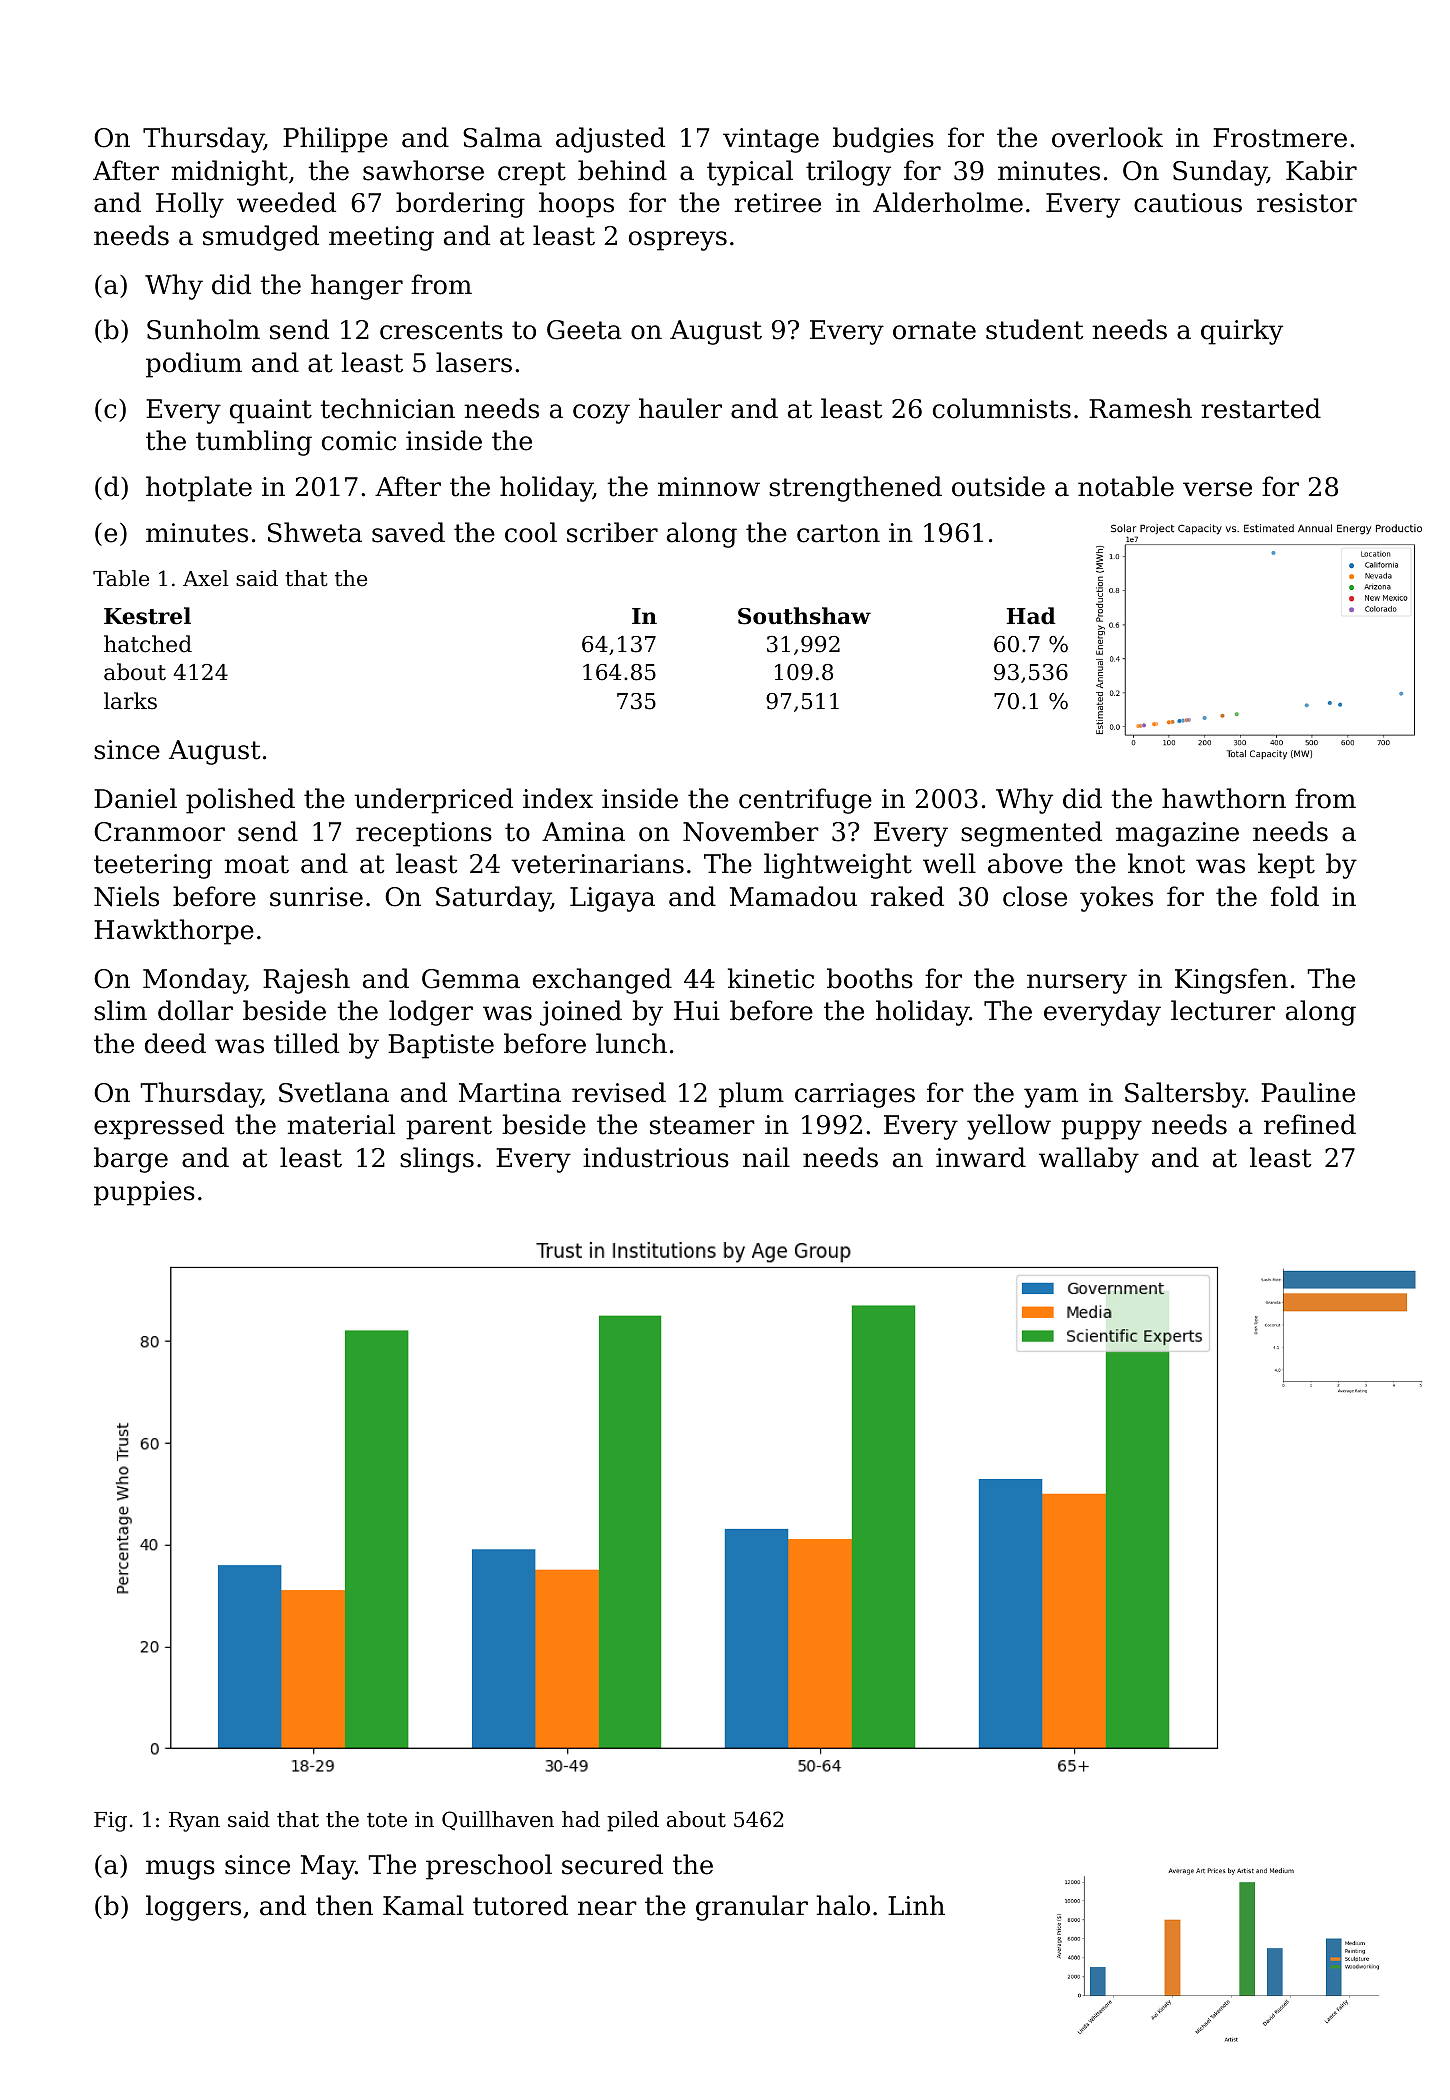 The image size is (1450, 2100). What do you see at coordinates (335, 140) in the page?
I see `Philippe` at bounding box center [335, 140].
